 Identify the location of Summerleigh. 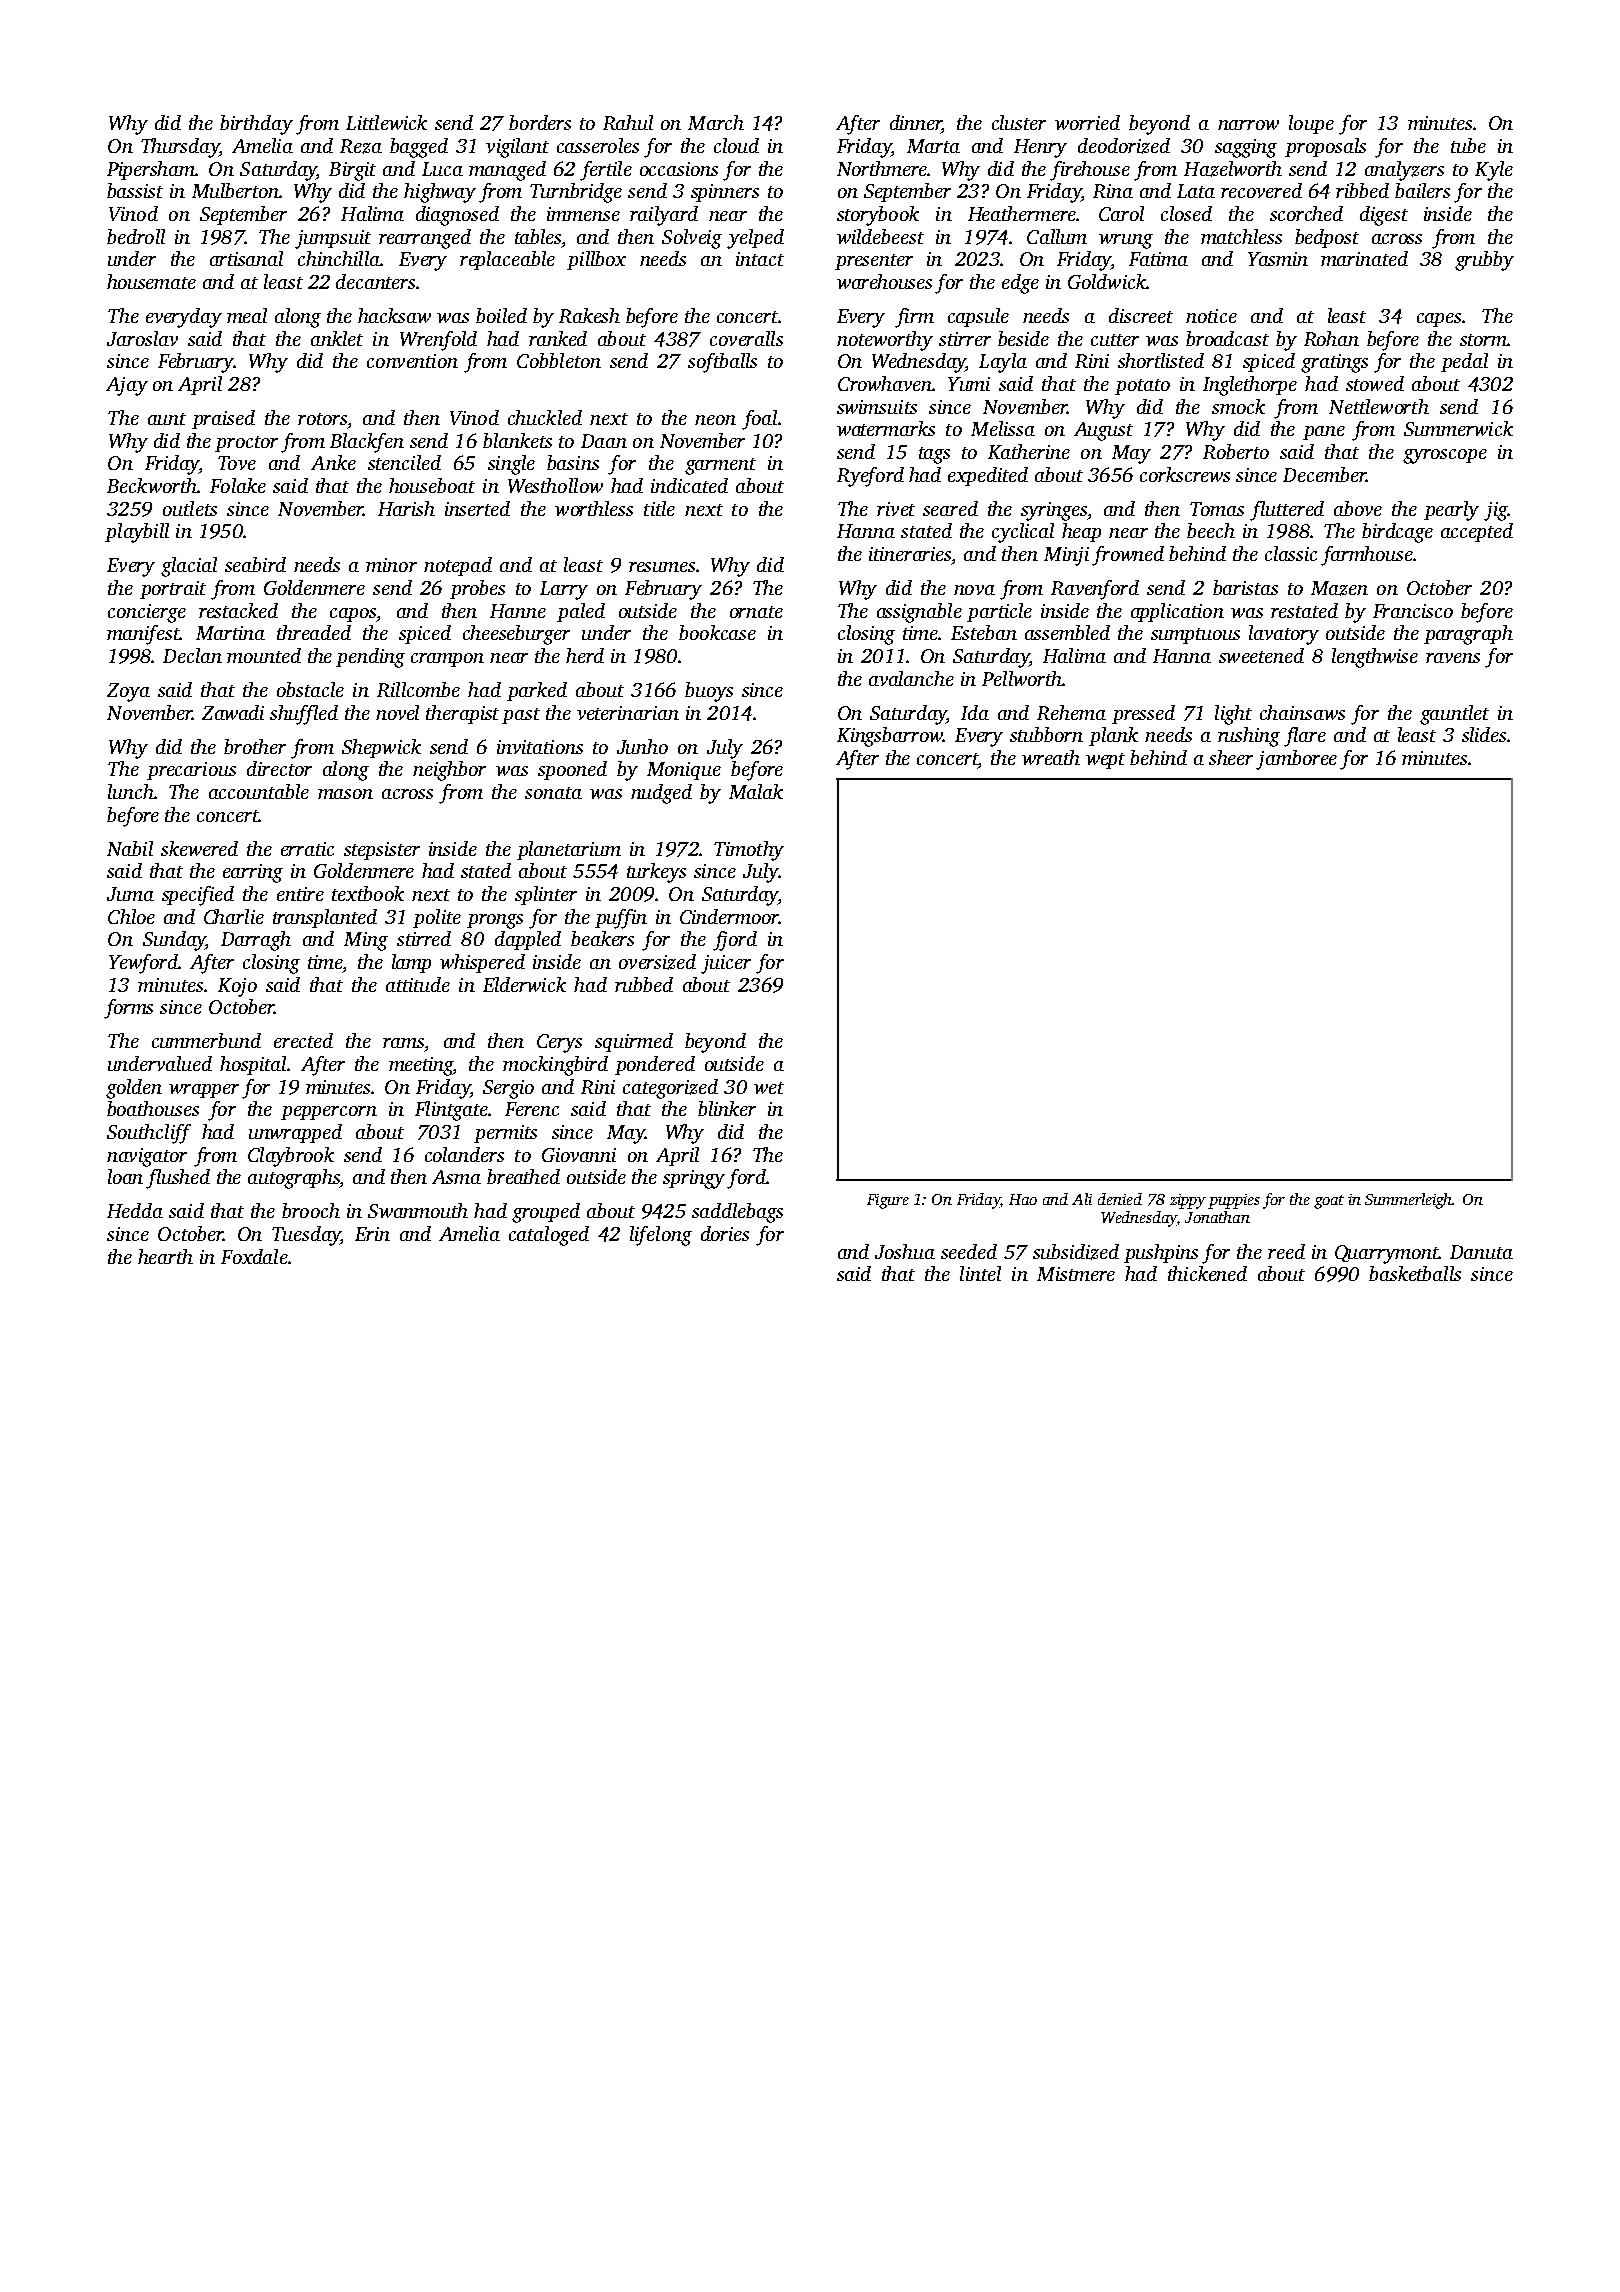
(1409, 1201).
